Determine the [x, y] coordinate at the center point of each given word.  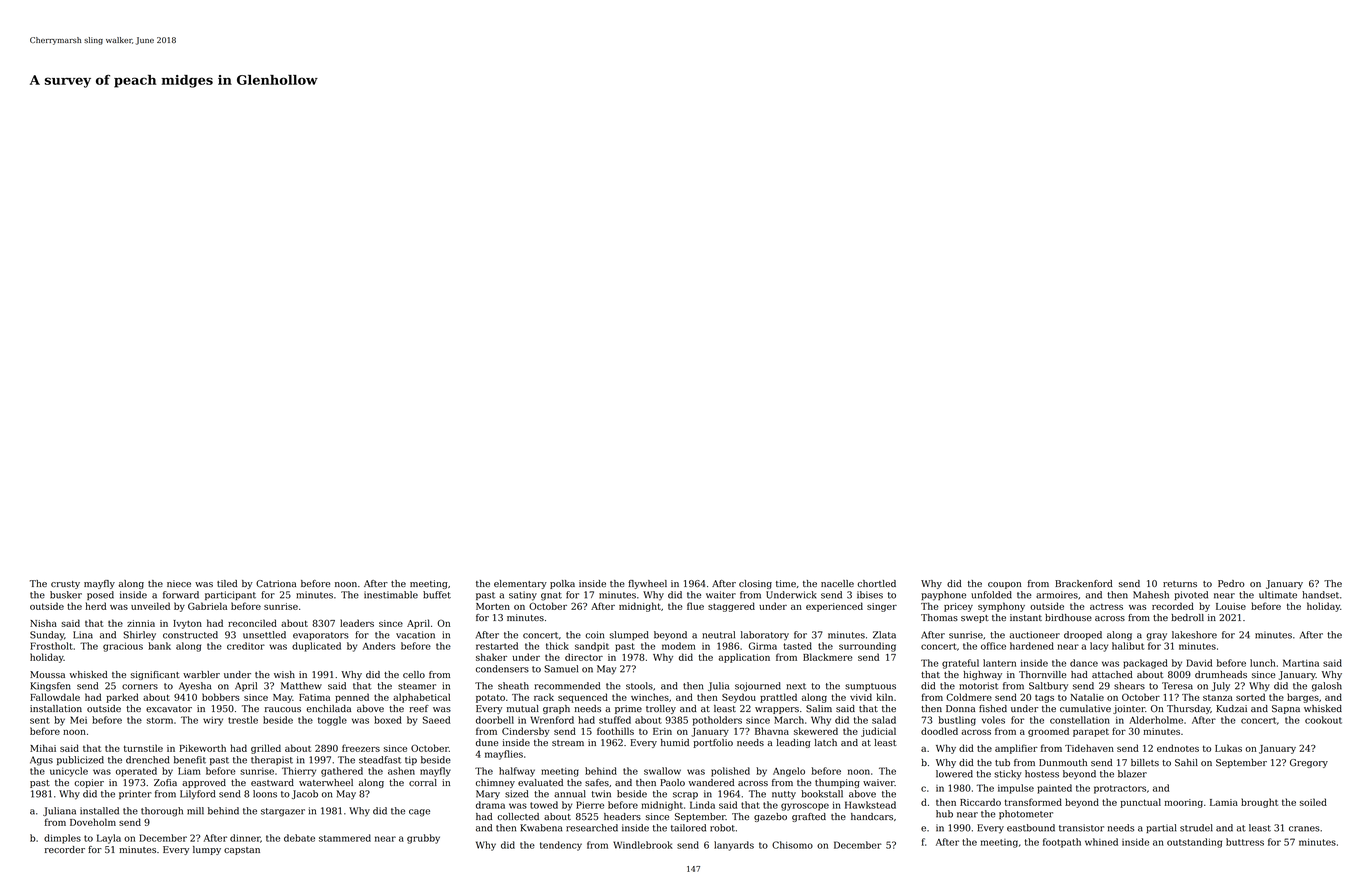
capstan [242, 851]
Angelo [789, 772]
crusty [65, 585]
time [786, 583]
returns [1180, 584]
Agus [41, 761]
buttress [1245, 842]
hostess [1042, 774]
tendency [561, 846]
